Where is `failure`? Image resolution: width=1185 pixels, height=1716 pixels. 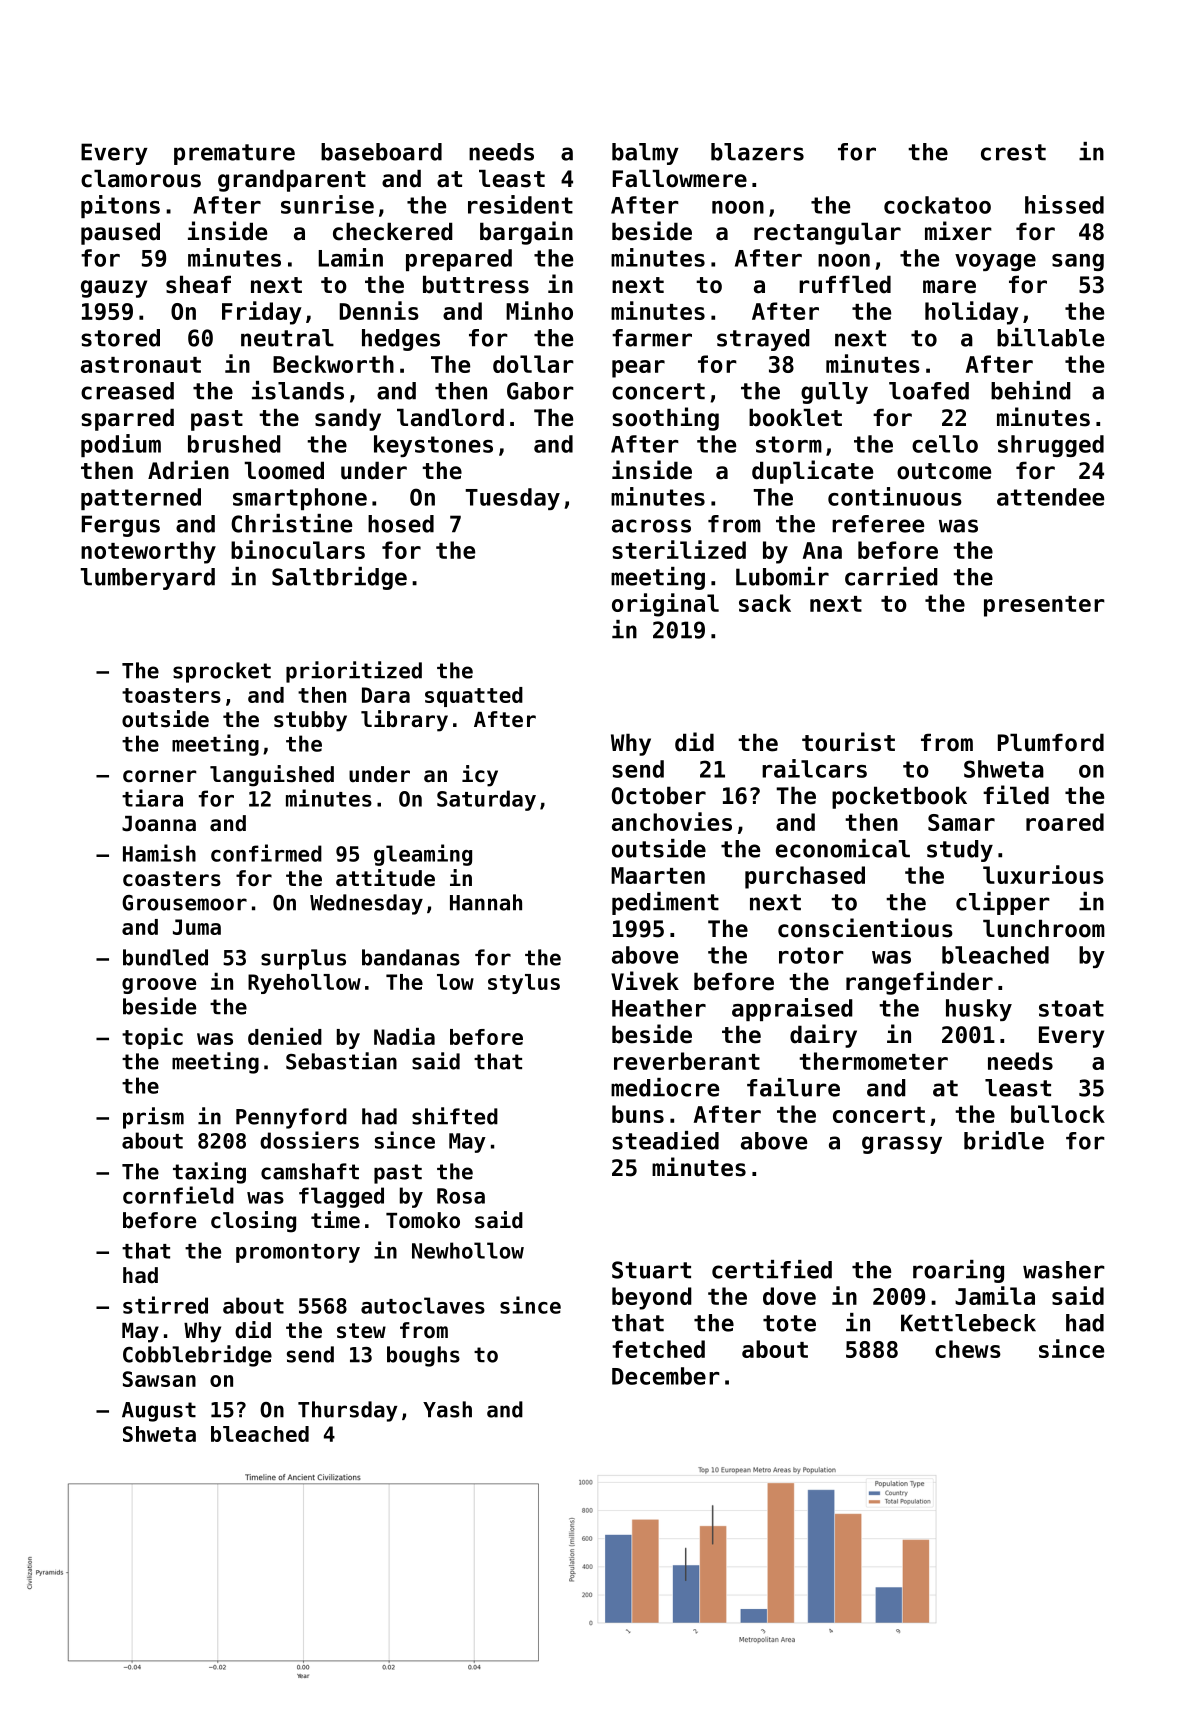 failure is located at coordinates (793, 1087).
